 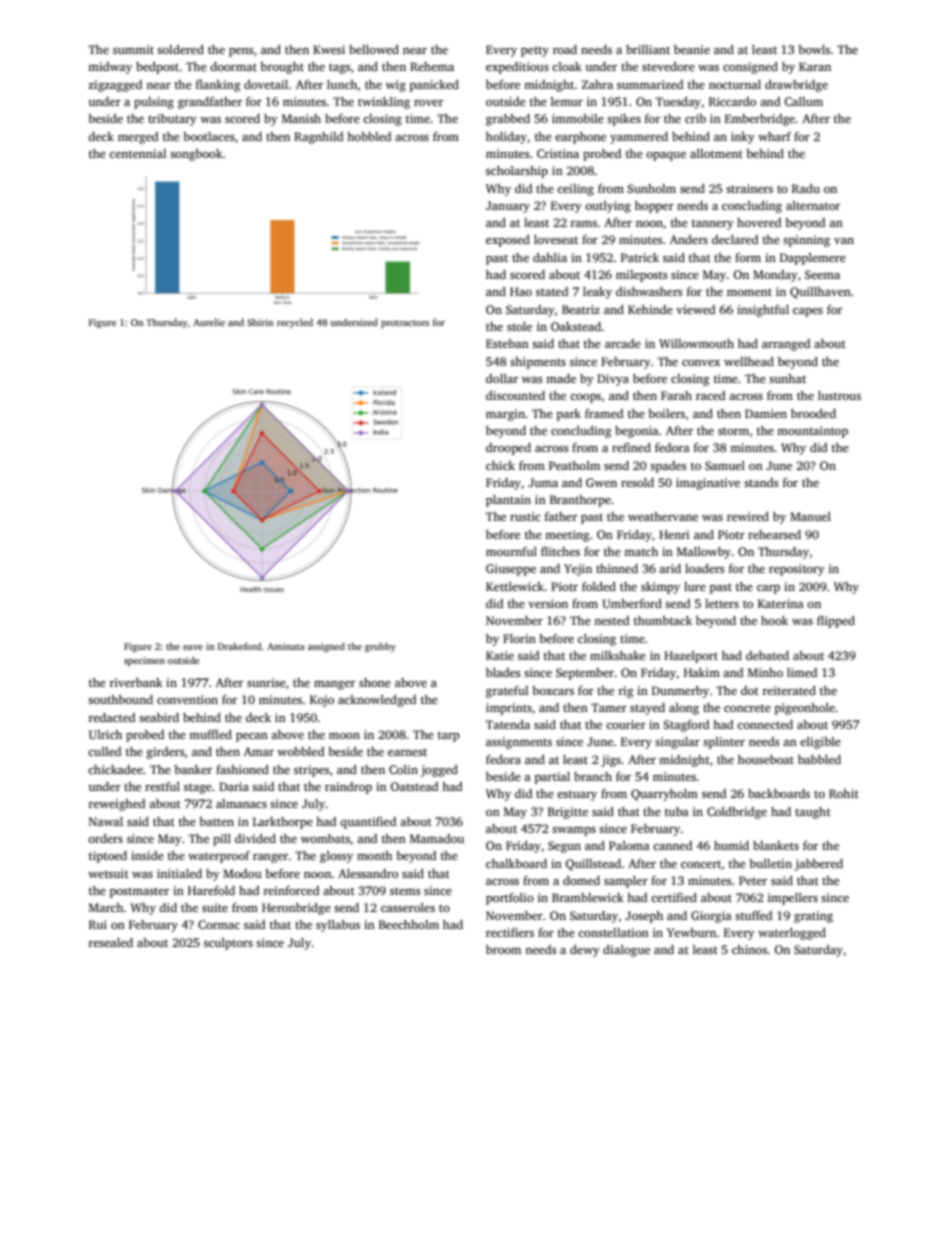 What do you see at coordinates (266, 84) in the screenshot?
I see `dovetail` at bounding box center [266, 84].
